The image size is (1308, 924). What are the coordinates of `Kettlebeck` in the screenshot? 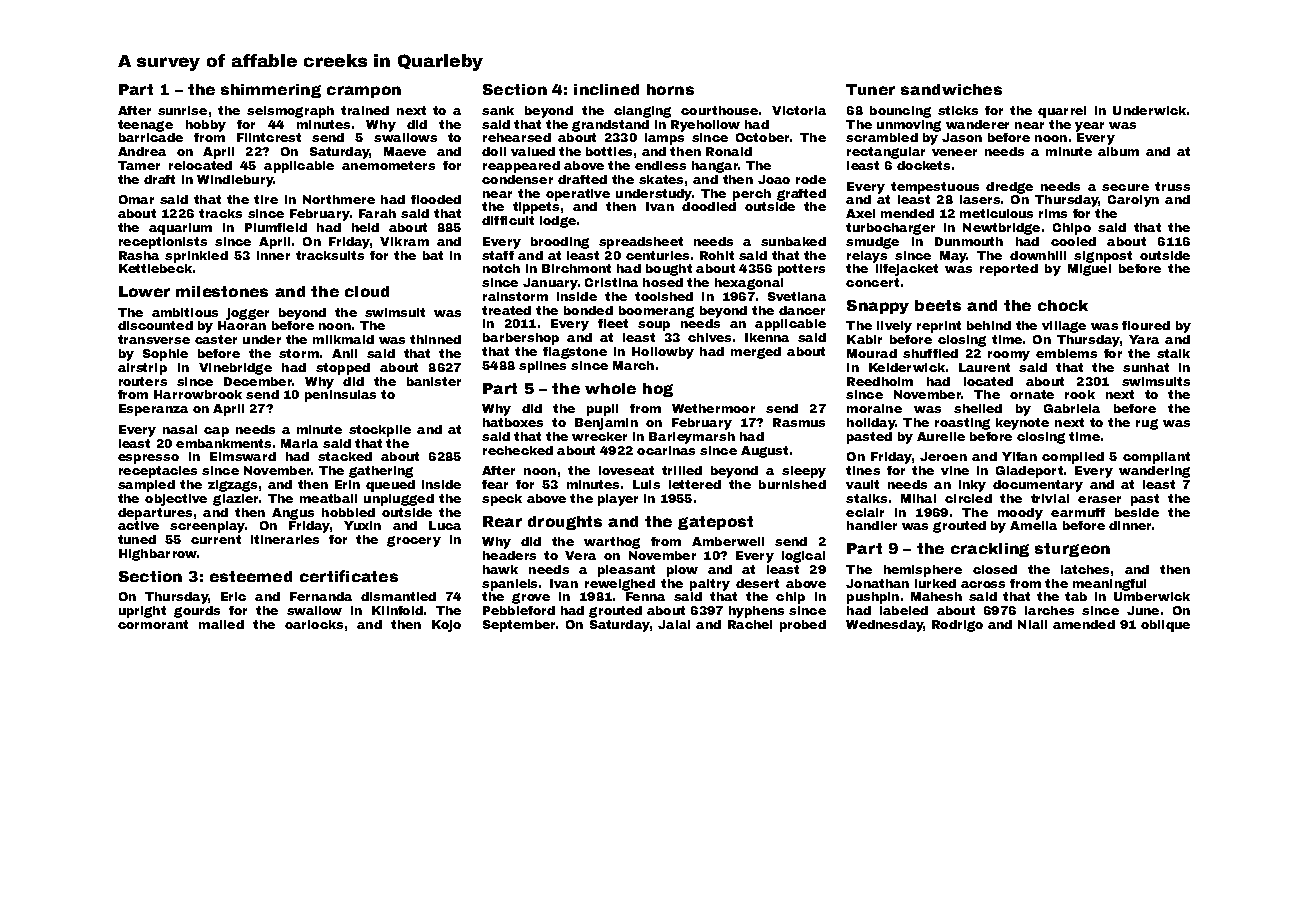 It's located at (155, 268).
